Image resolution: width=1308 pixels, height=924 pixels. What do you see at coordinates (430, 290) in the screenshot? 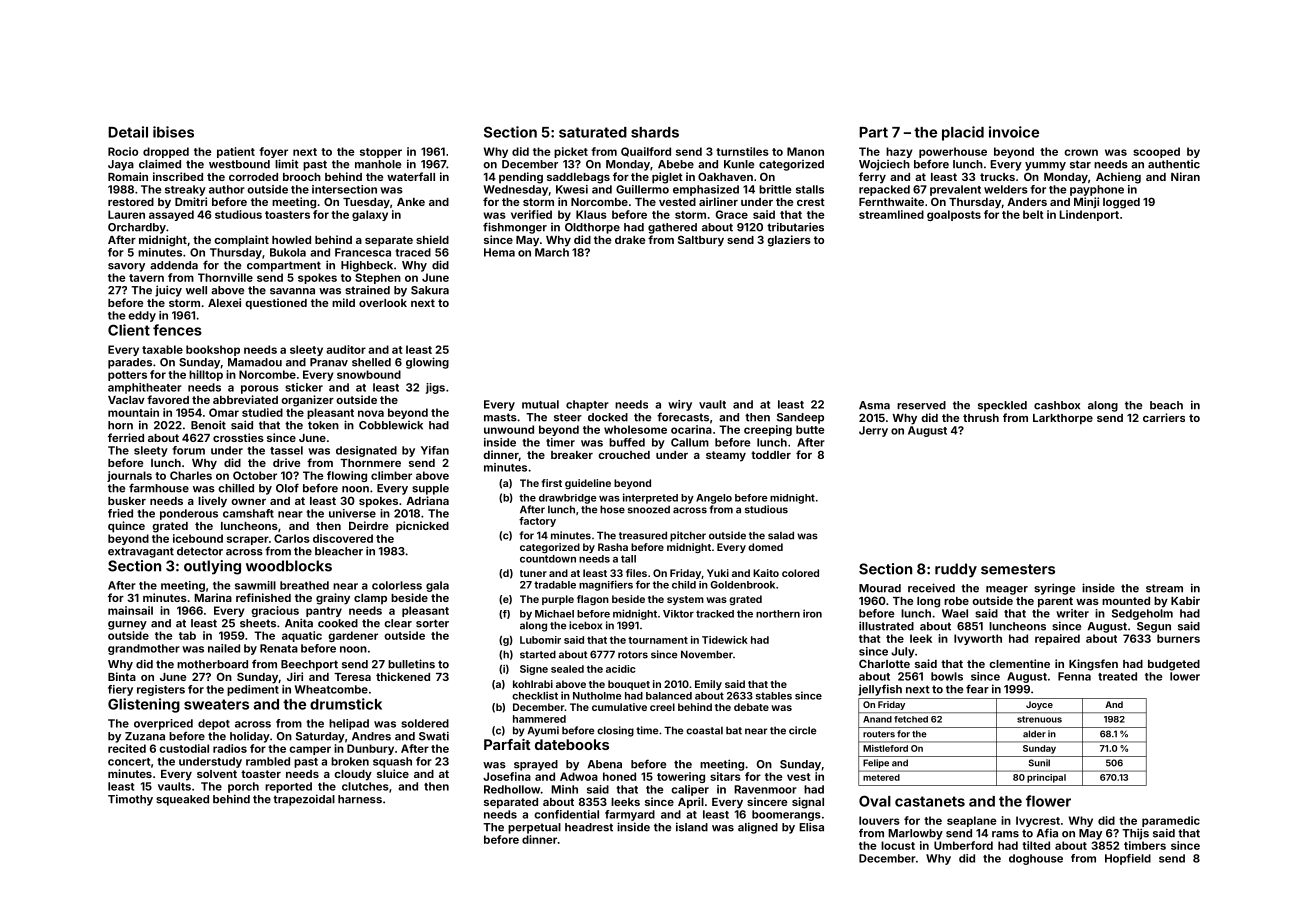
I see `Sakura` at bounding box center [430, 290].
